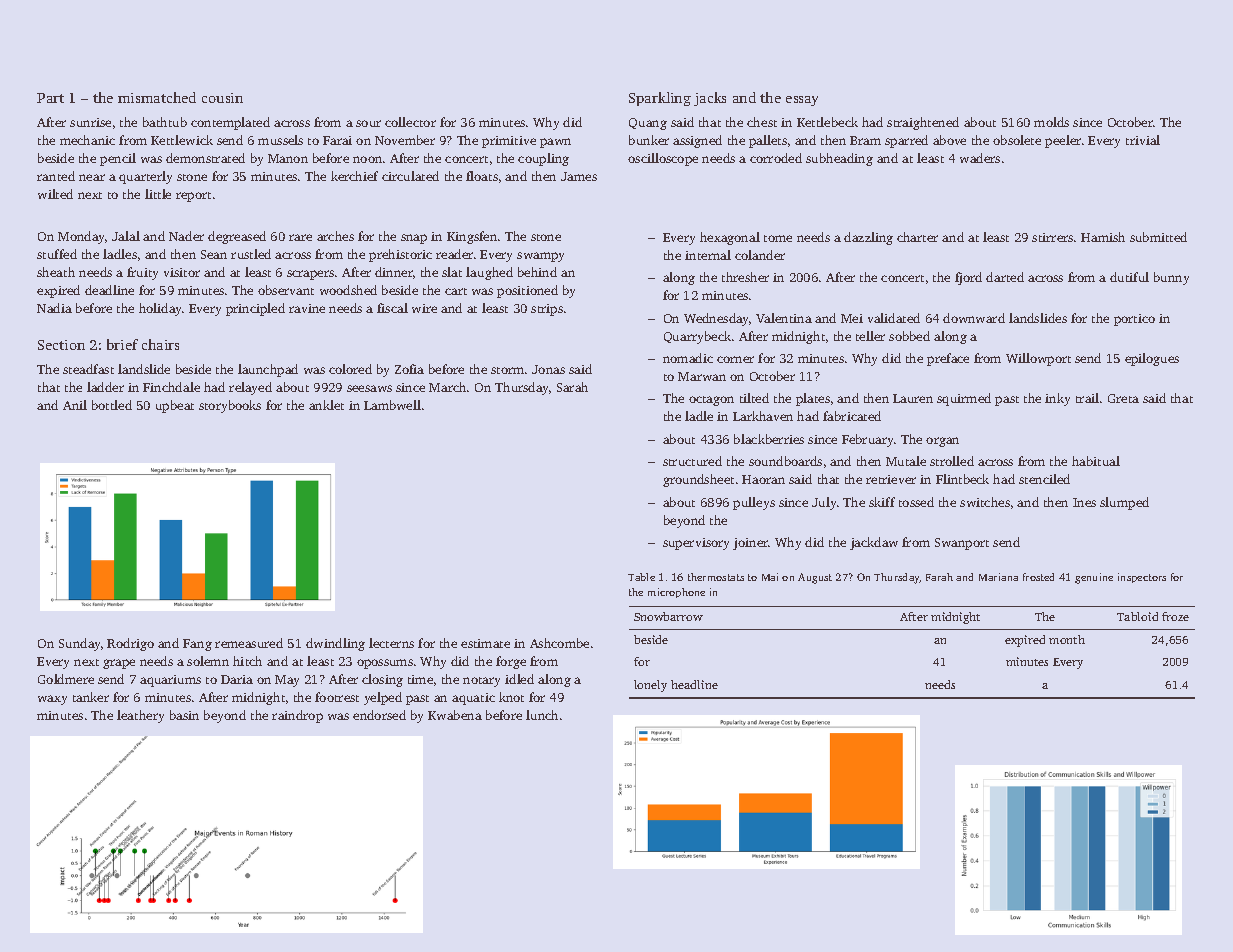  I want to click on essay, so click(802, 101).
